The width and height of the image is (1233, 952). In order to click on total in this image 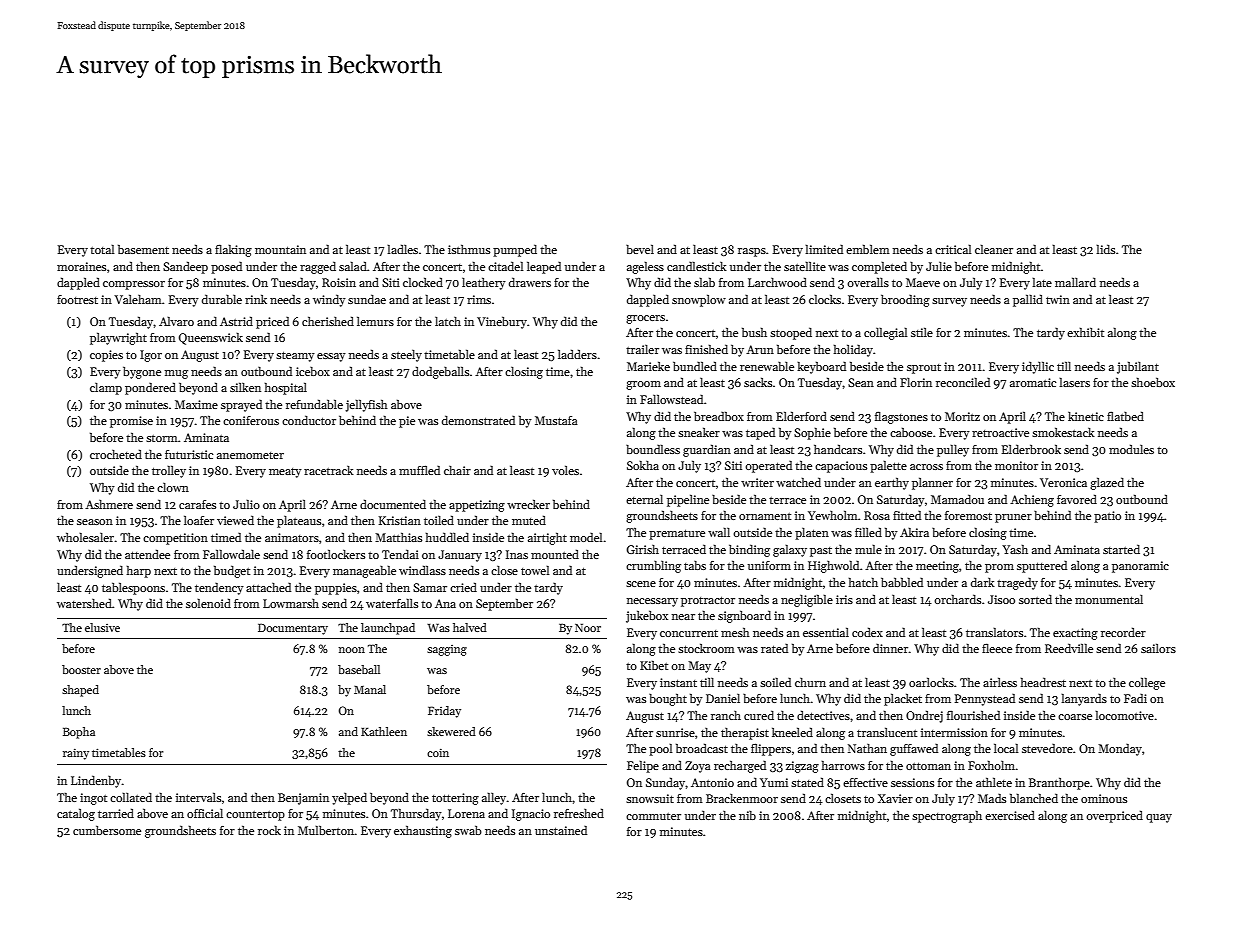, I will do `click(102, 249)`.
